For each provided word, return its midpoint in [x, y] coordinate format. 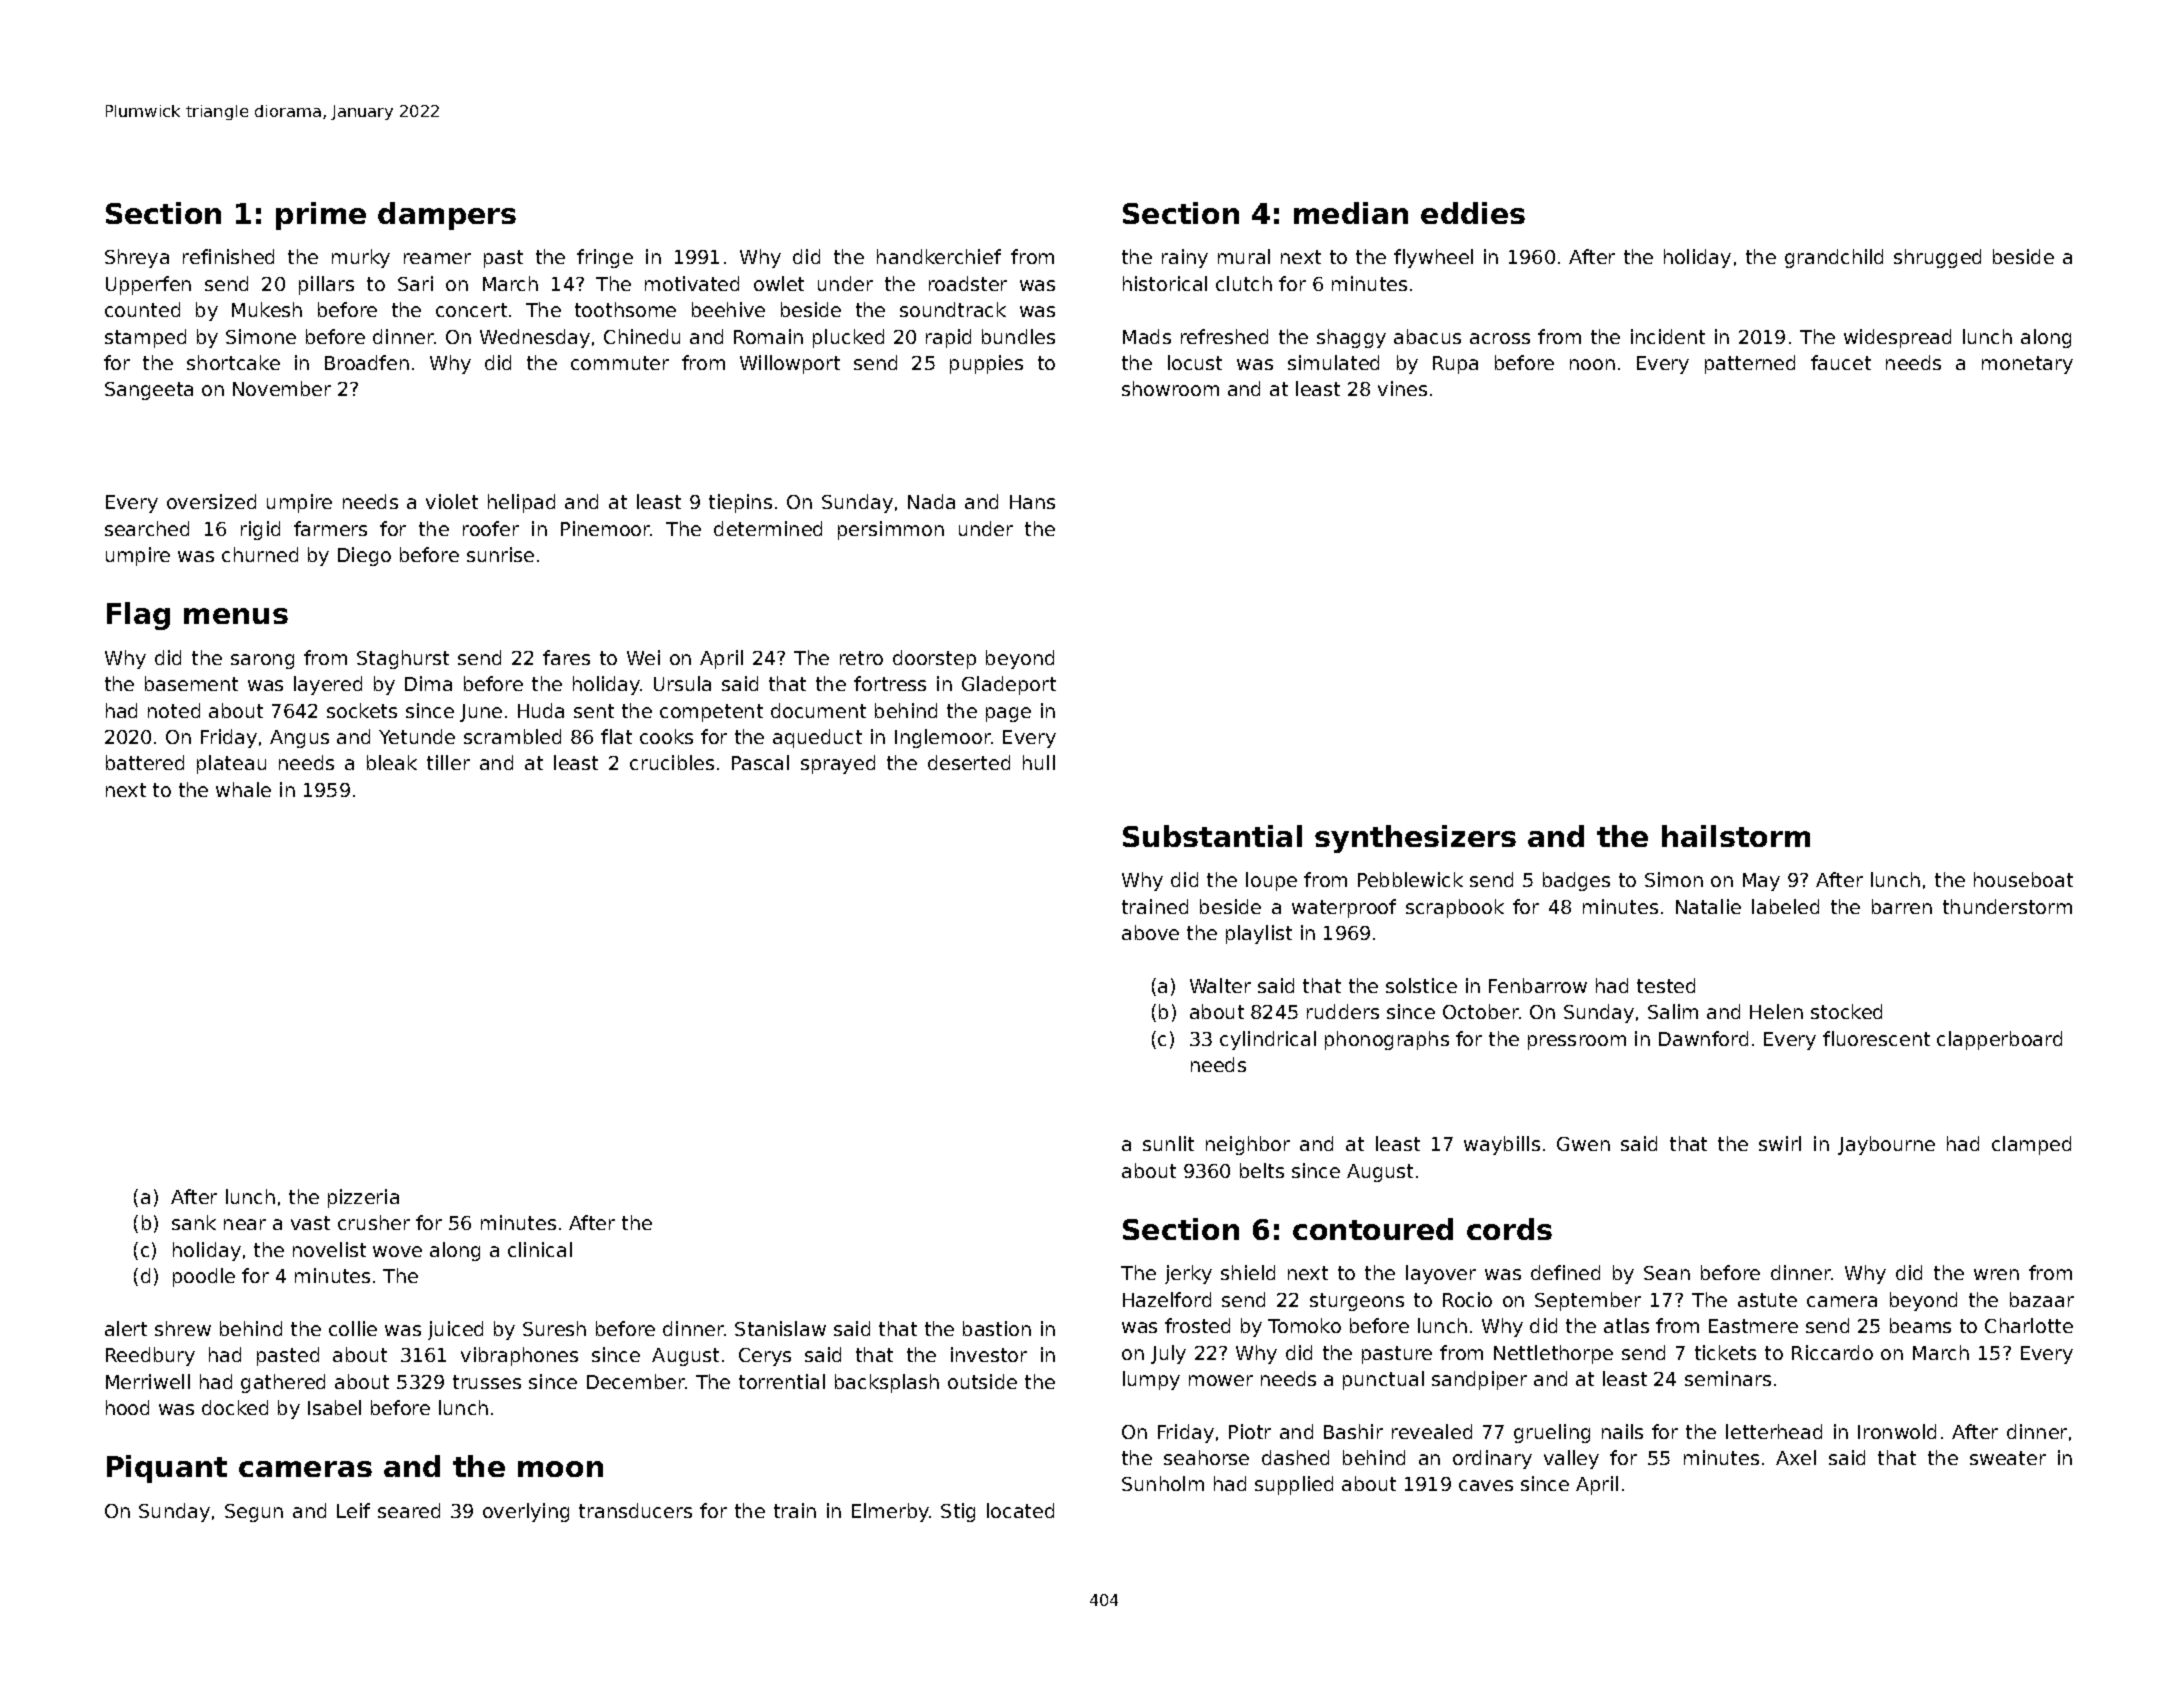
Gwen [1583, 1144]
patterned [1750, 364]
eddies [1473, 213]
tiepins [740, 503]
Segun [254, 1513]
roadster [968, 283]
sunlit [1168, 1143]
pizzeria [363, 1198]
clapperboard [1999, 1040]
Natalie [1708, 906]
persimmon [891, 530]
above [1150, 932]
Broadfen [367, 362]
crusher [374, 1222]
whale [243, 789]
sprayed [838, 764]
